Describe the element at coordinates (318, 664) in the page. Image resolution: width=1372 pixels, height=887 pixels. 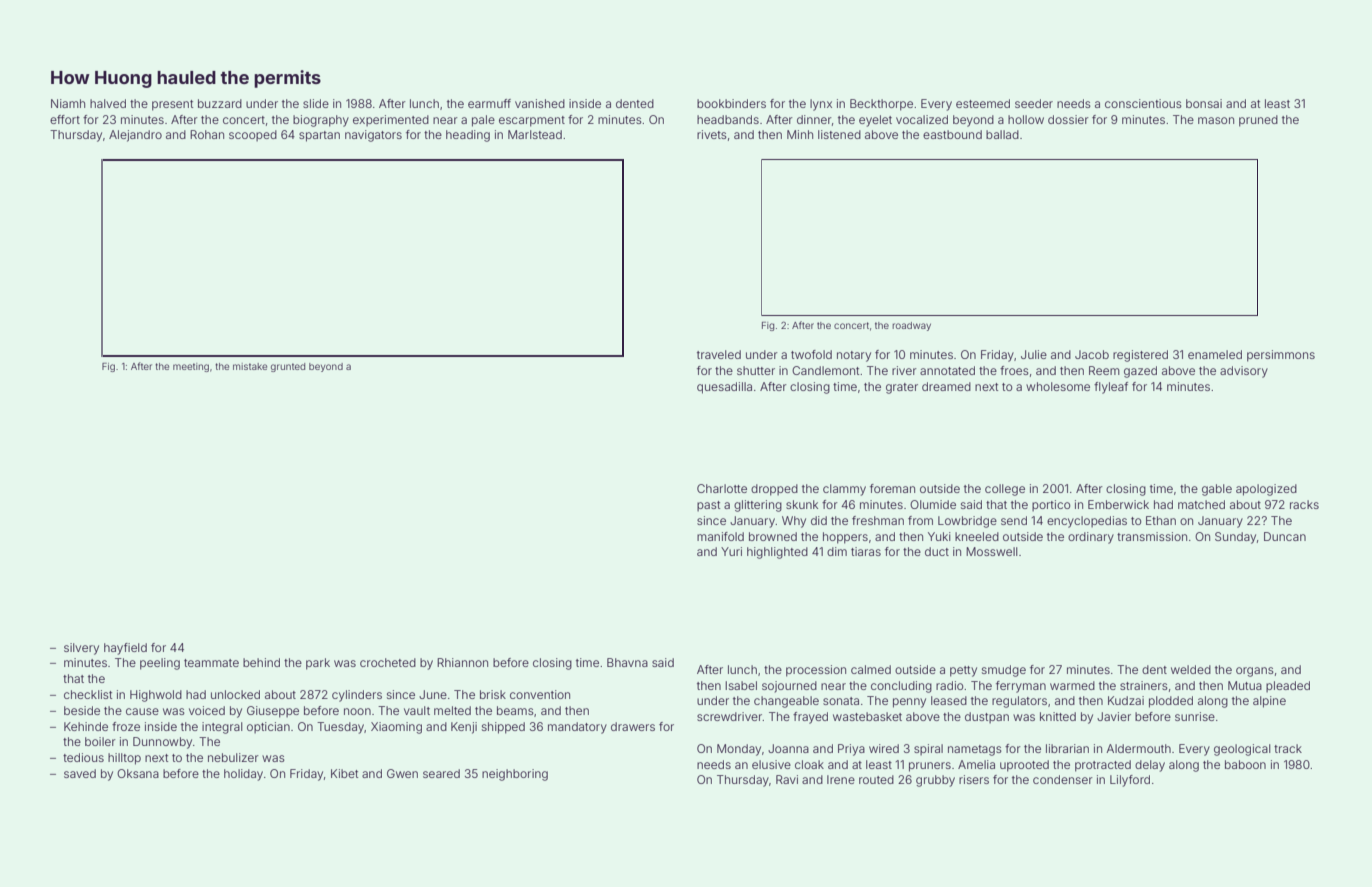
I see `park` at that location.
